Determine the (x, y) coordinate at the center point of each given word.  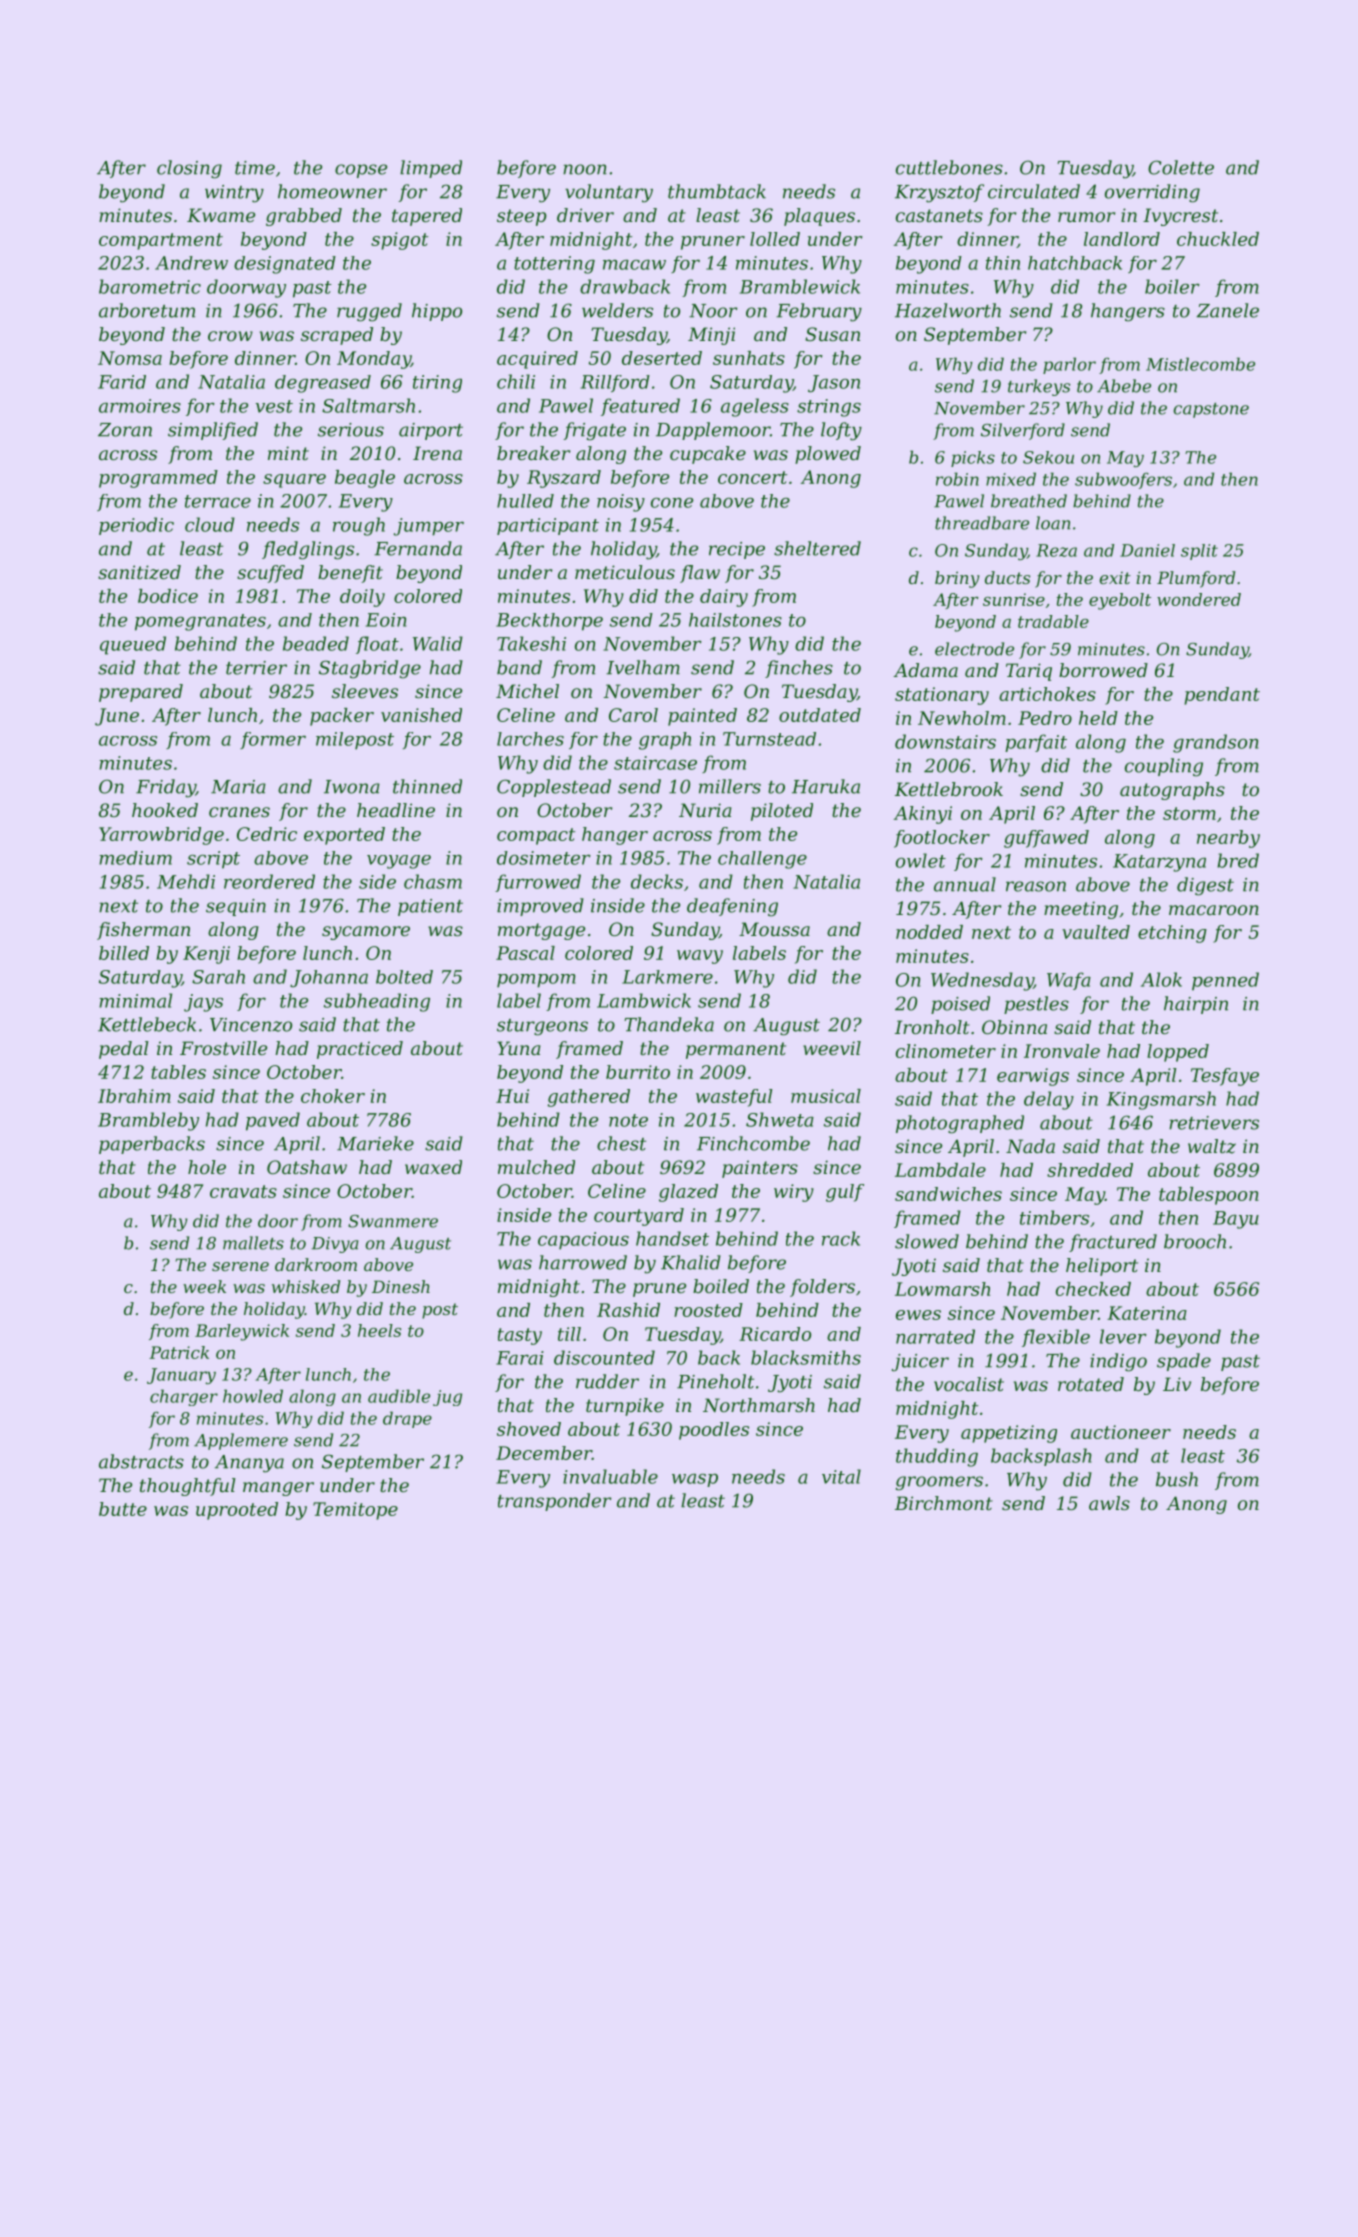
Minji (711, 336)
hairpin (1196, 1005)
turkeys (1039, 387)
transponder (555, 1502)
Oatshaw (307, 1167)
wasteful (734, 1098)
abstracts (141, 1461)
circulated (1034, 191)
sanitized (139, 572)
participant (548, 526)
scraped (337, 336)
